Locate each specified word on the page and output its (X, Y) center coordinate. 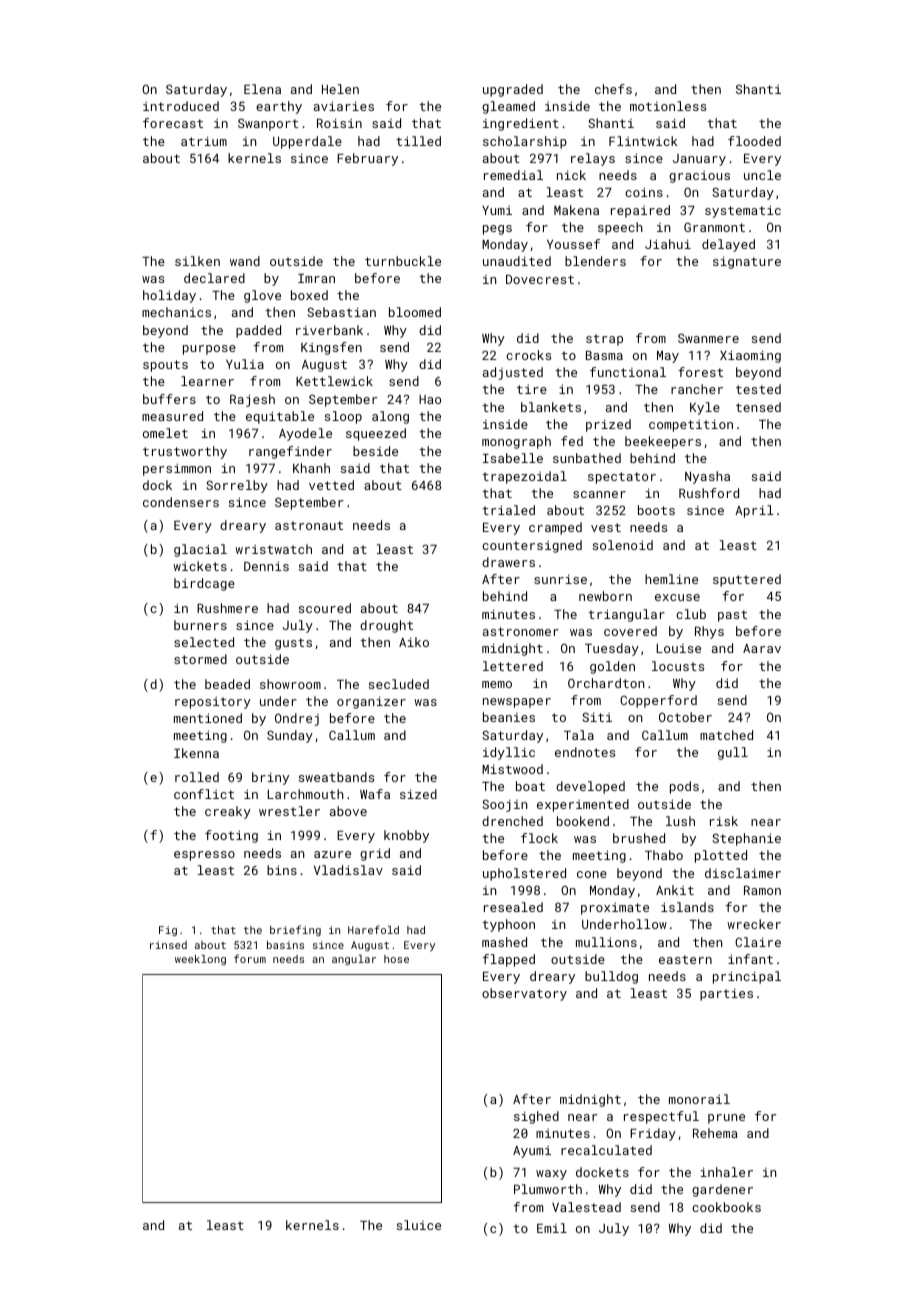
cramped (555, 528)
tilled (418, 141)
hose (396, 959)
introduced (181, 106)
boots (656, 510)
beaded (227, 684)
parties (726, 994)
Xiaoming (750, 356)
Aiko (414, 642)
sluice (419, 1225)
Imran (316, 278)
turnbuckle (403, 261)
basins (285, 945)
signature (747, 262)
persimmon (177, 469)
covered (630, 631)
